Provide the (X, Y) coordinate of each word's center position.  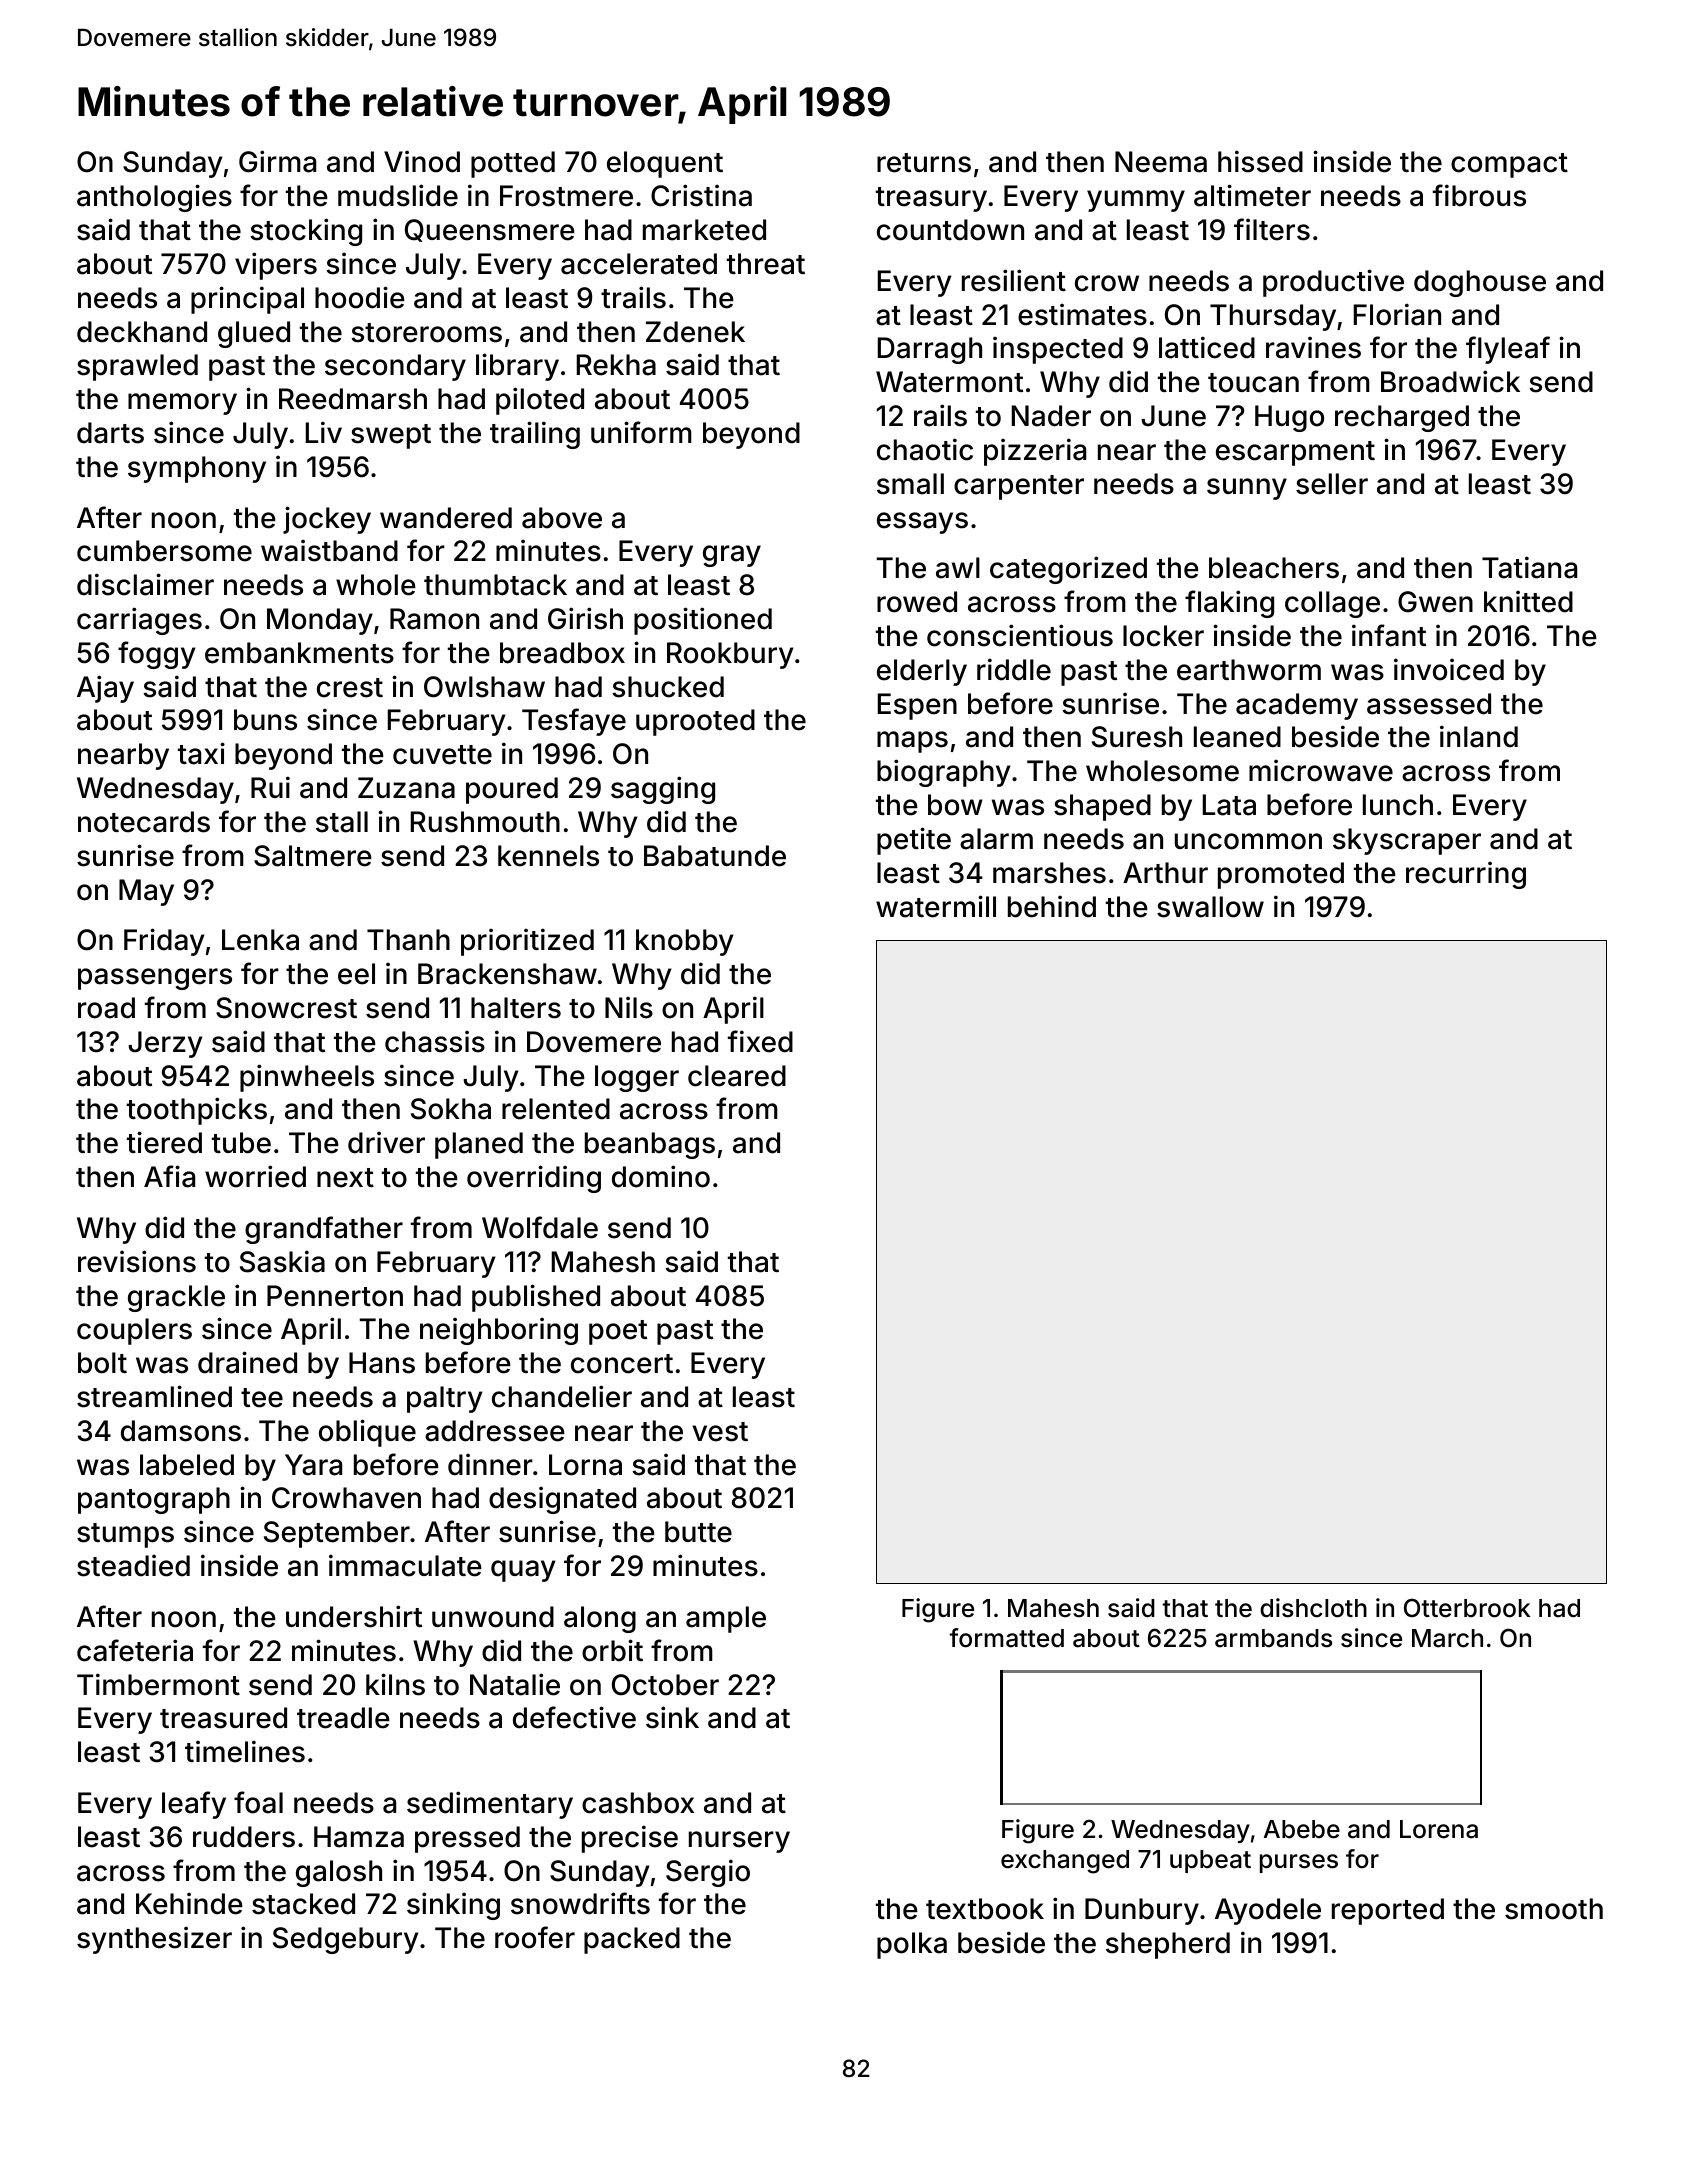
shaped (1102, 807)
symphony (197, 469)
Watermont (949, 382)
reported (1388, 1911)
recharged (1402, 418)
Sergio (708, 1873)
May (146, 892)
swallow (1210, 907)
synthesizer (154, 1940)
